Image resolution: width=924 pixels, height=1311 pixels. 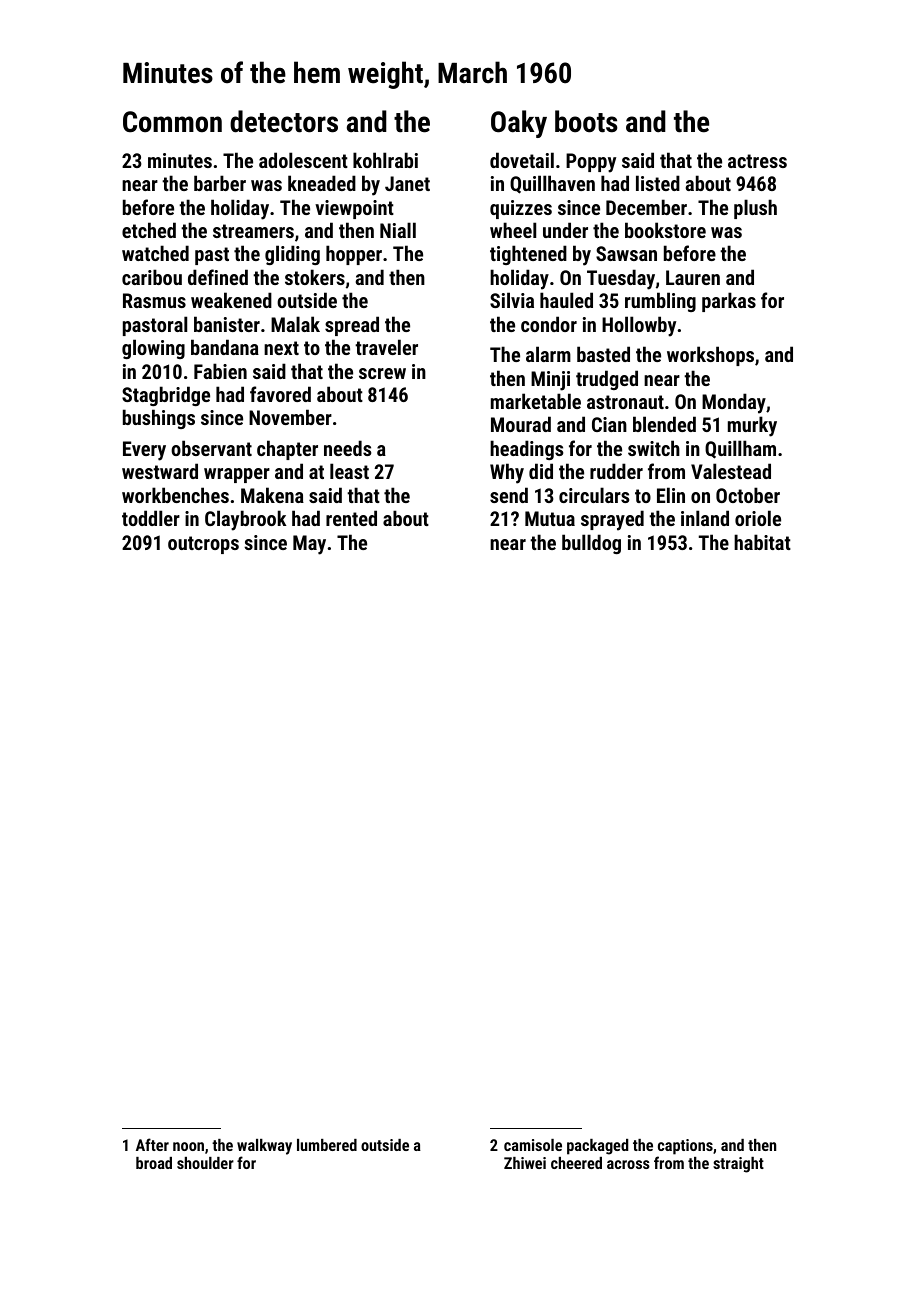 I want to click on bulldog, so click(x=591, y=544).
